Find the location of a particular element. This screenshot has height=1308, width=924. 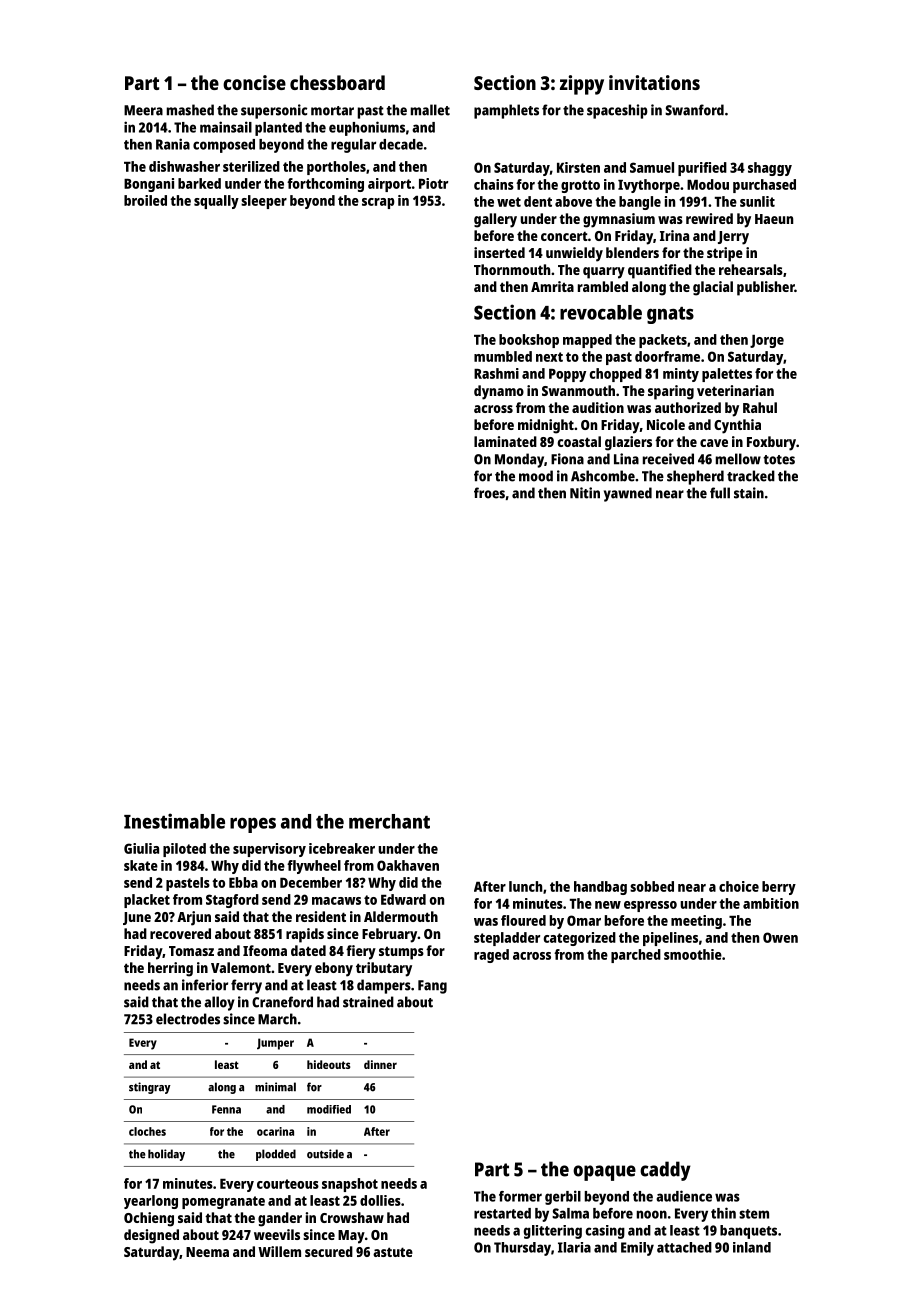

revocable is located at coordinates (601, 312).
